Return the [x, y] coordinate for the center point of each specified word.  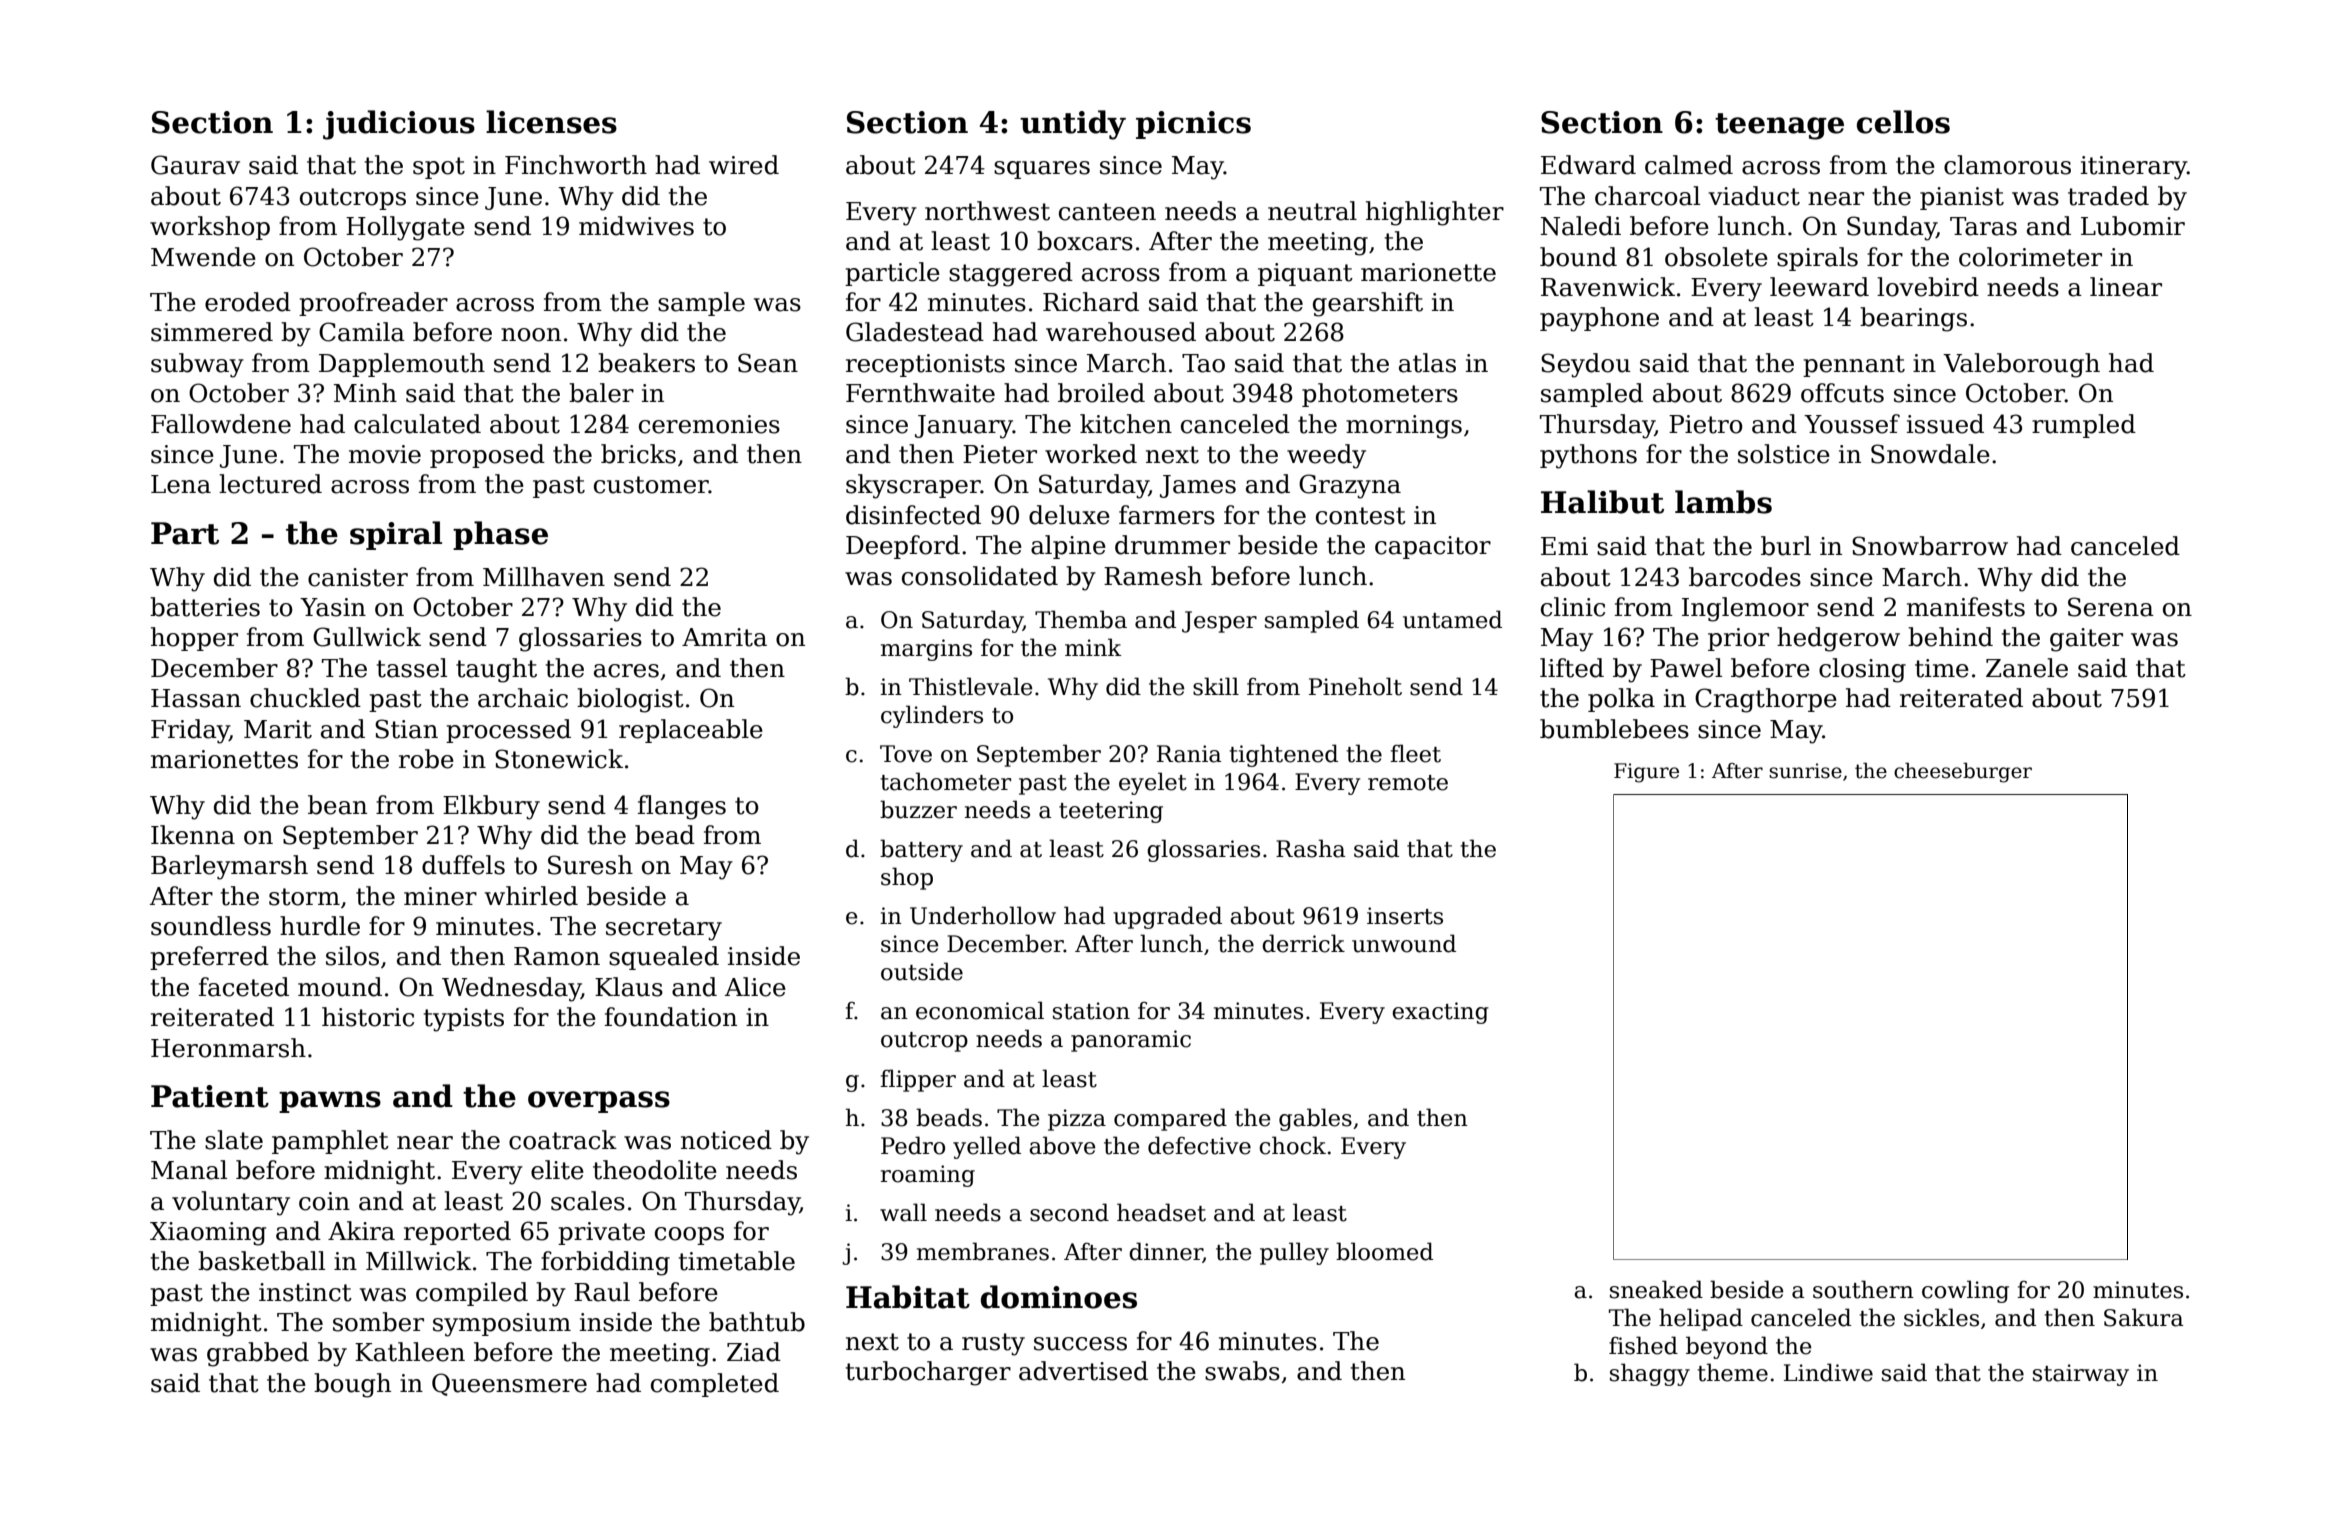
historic [368, 1017]
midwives [636, 226]
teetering [1111, 812]
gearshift [1368, 304]
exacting [1440, 1013]
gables [1315, 1119]
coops [689, 1236]
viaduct [1754, 196]
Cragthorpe [1766, 700]
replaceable [691, 731]
